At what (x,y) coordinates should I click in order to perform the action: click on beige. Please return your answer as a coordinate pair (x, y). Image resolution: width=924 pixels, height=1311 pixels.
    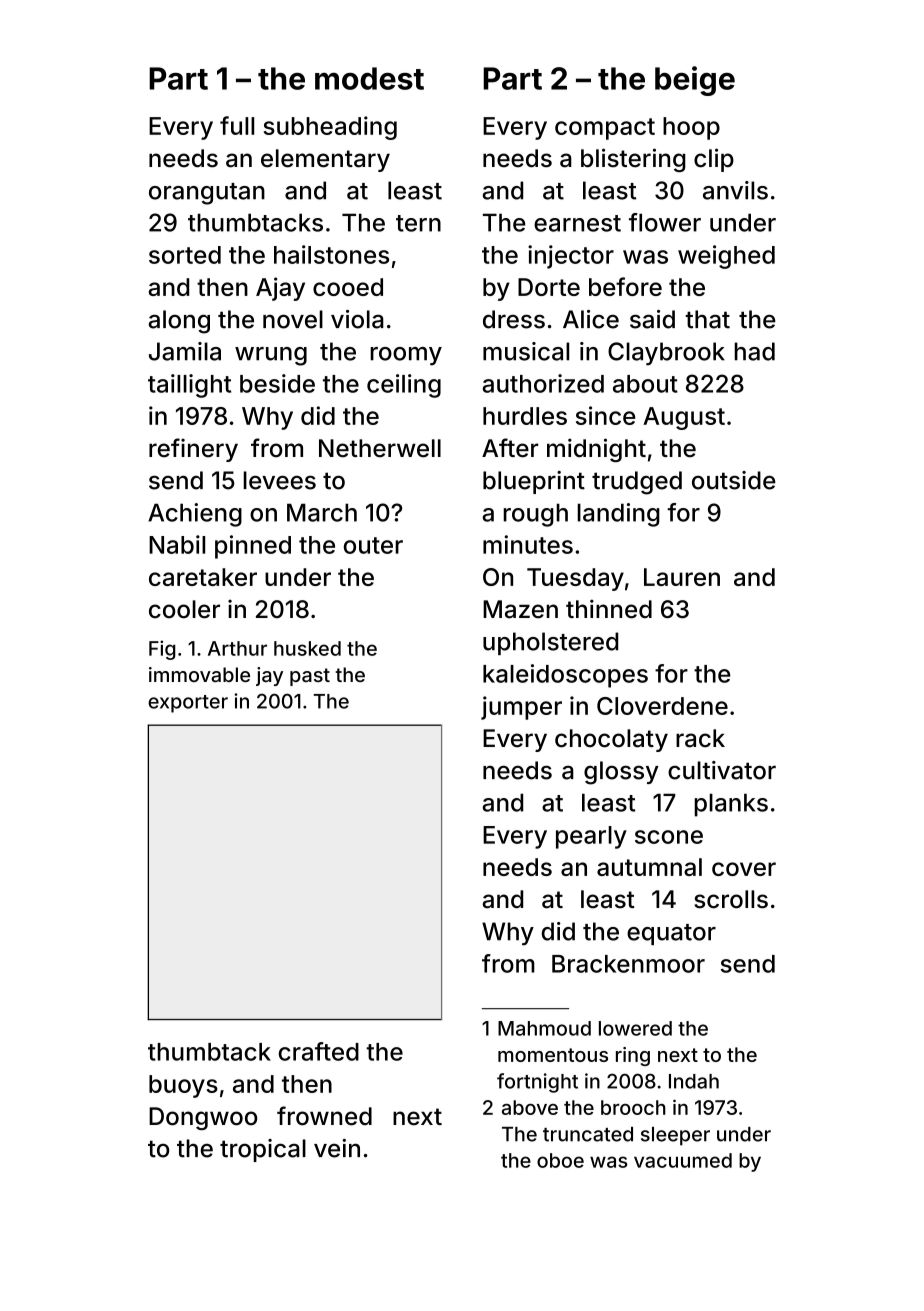
    Looking at the image, I should click on (695, 81).
